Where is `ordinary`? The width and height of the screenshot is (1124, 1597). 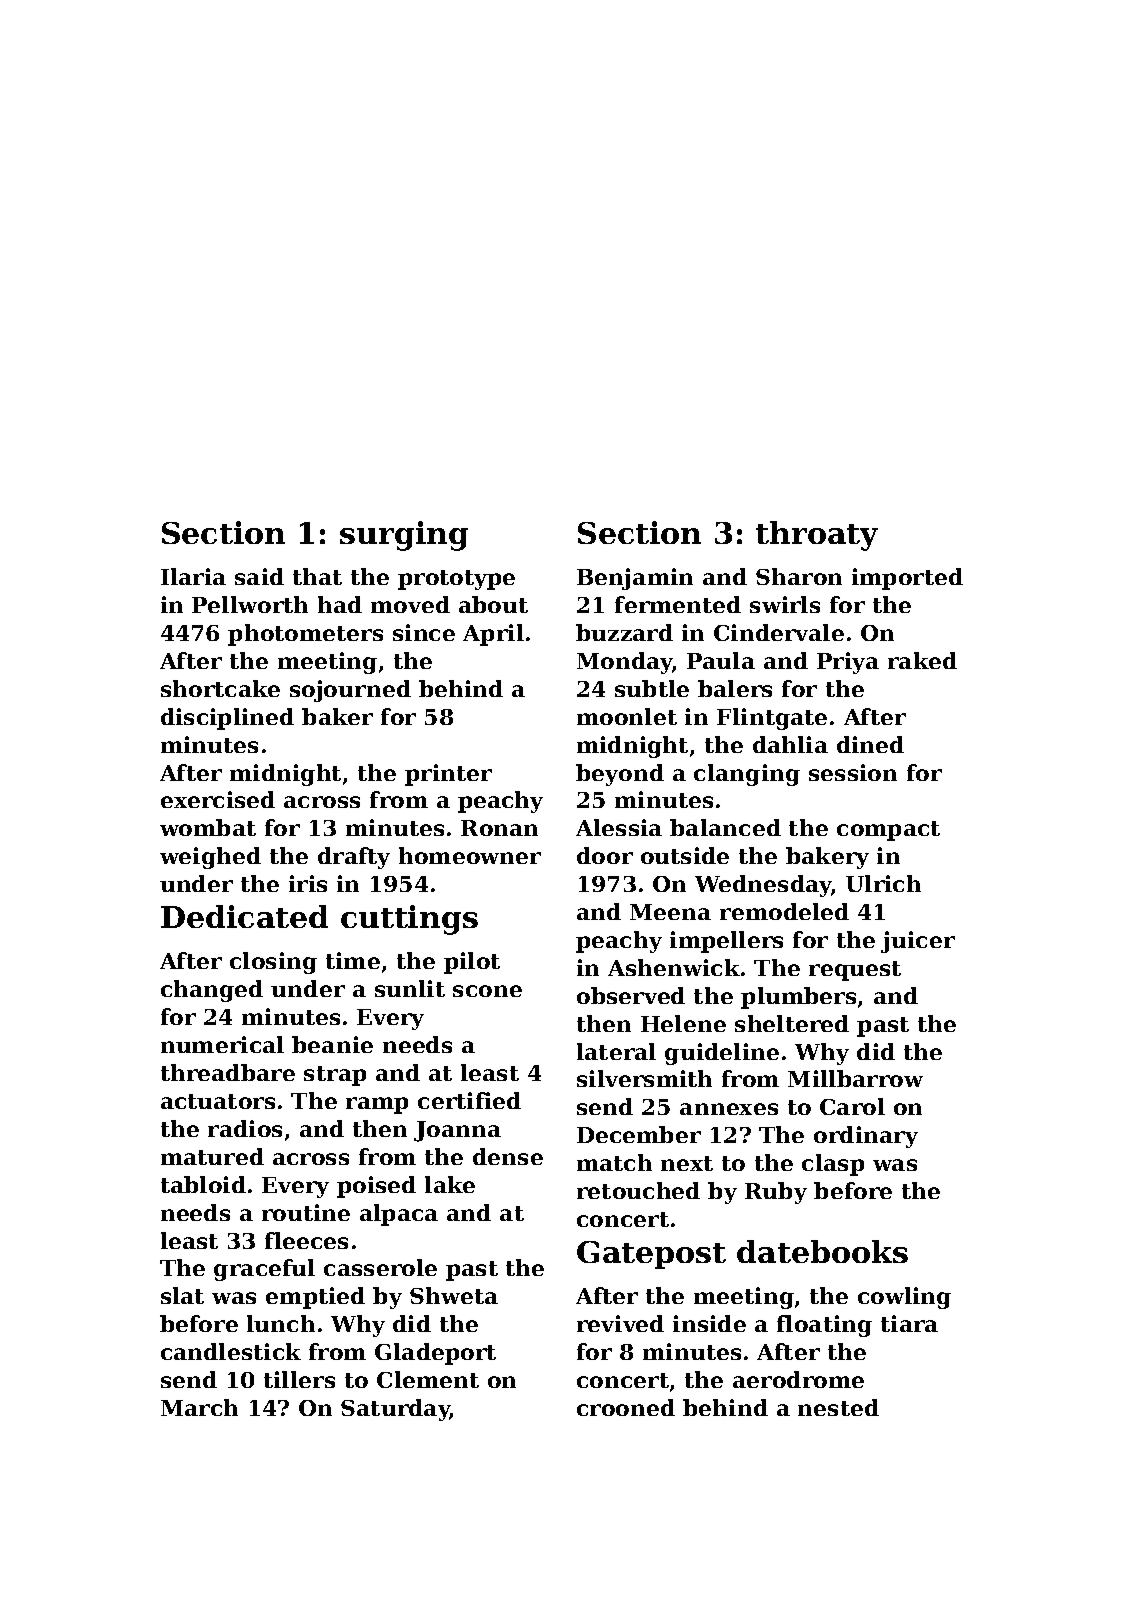 ordinary is located at coordinates (866, 1137).
